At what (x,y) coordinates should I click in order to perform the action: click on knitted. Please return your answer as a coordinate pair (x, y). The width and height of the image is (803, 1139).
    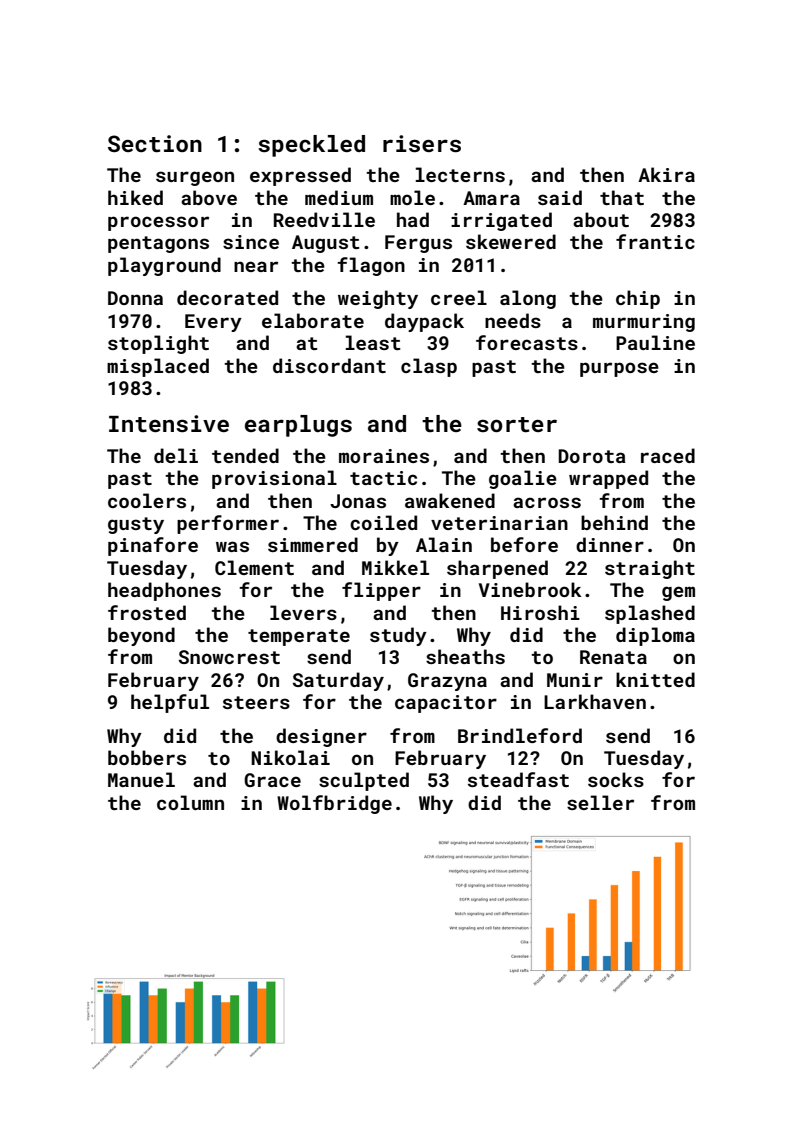
    Looking at the image, I should click on (655, 679).
